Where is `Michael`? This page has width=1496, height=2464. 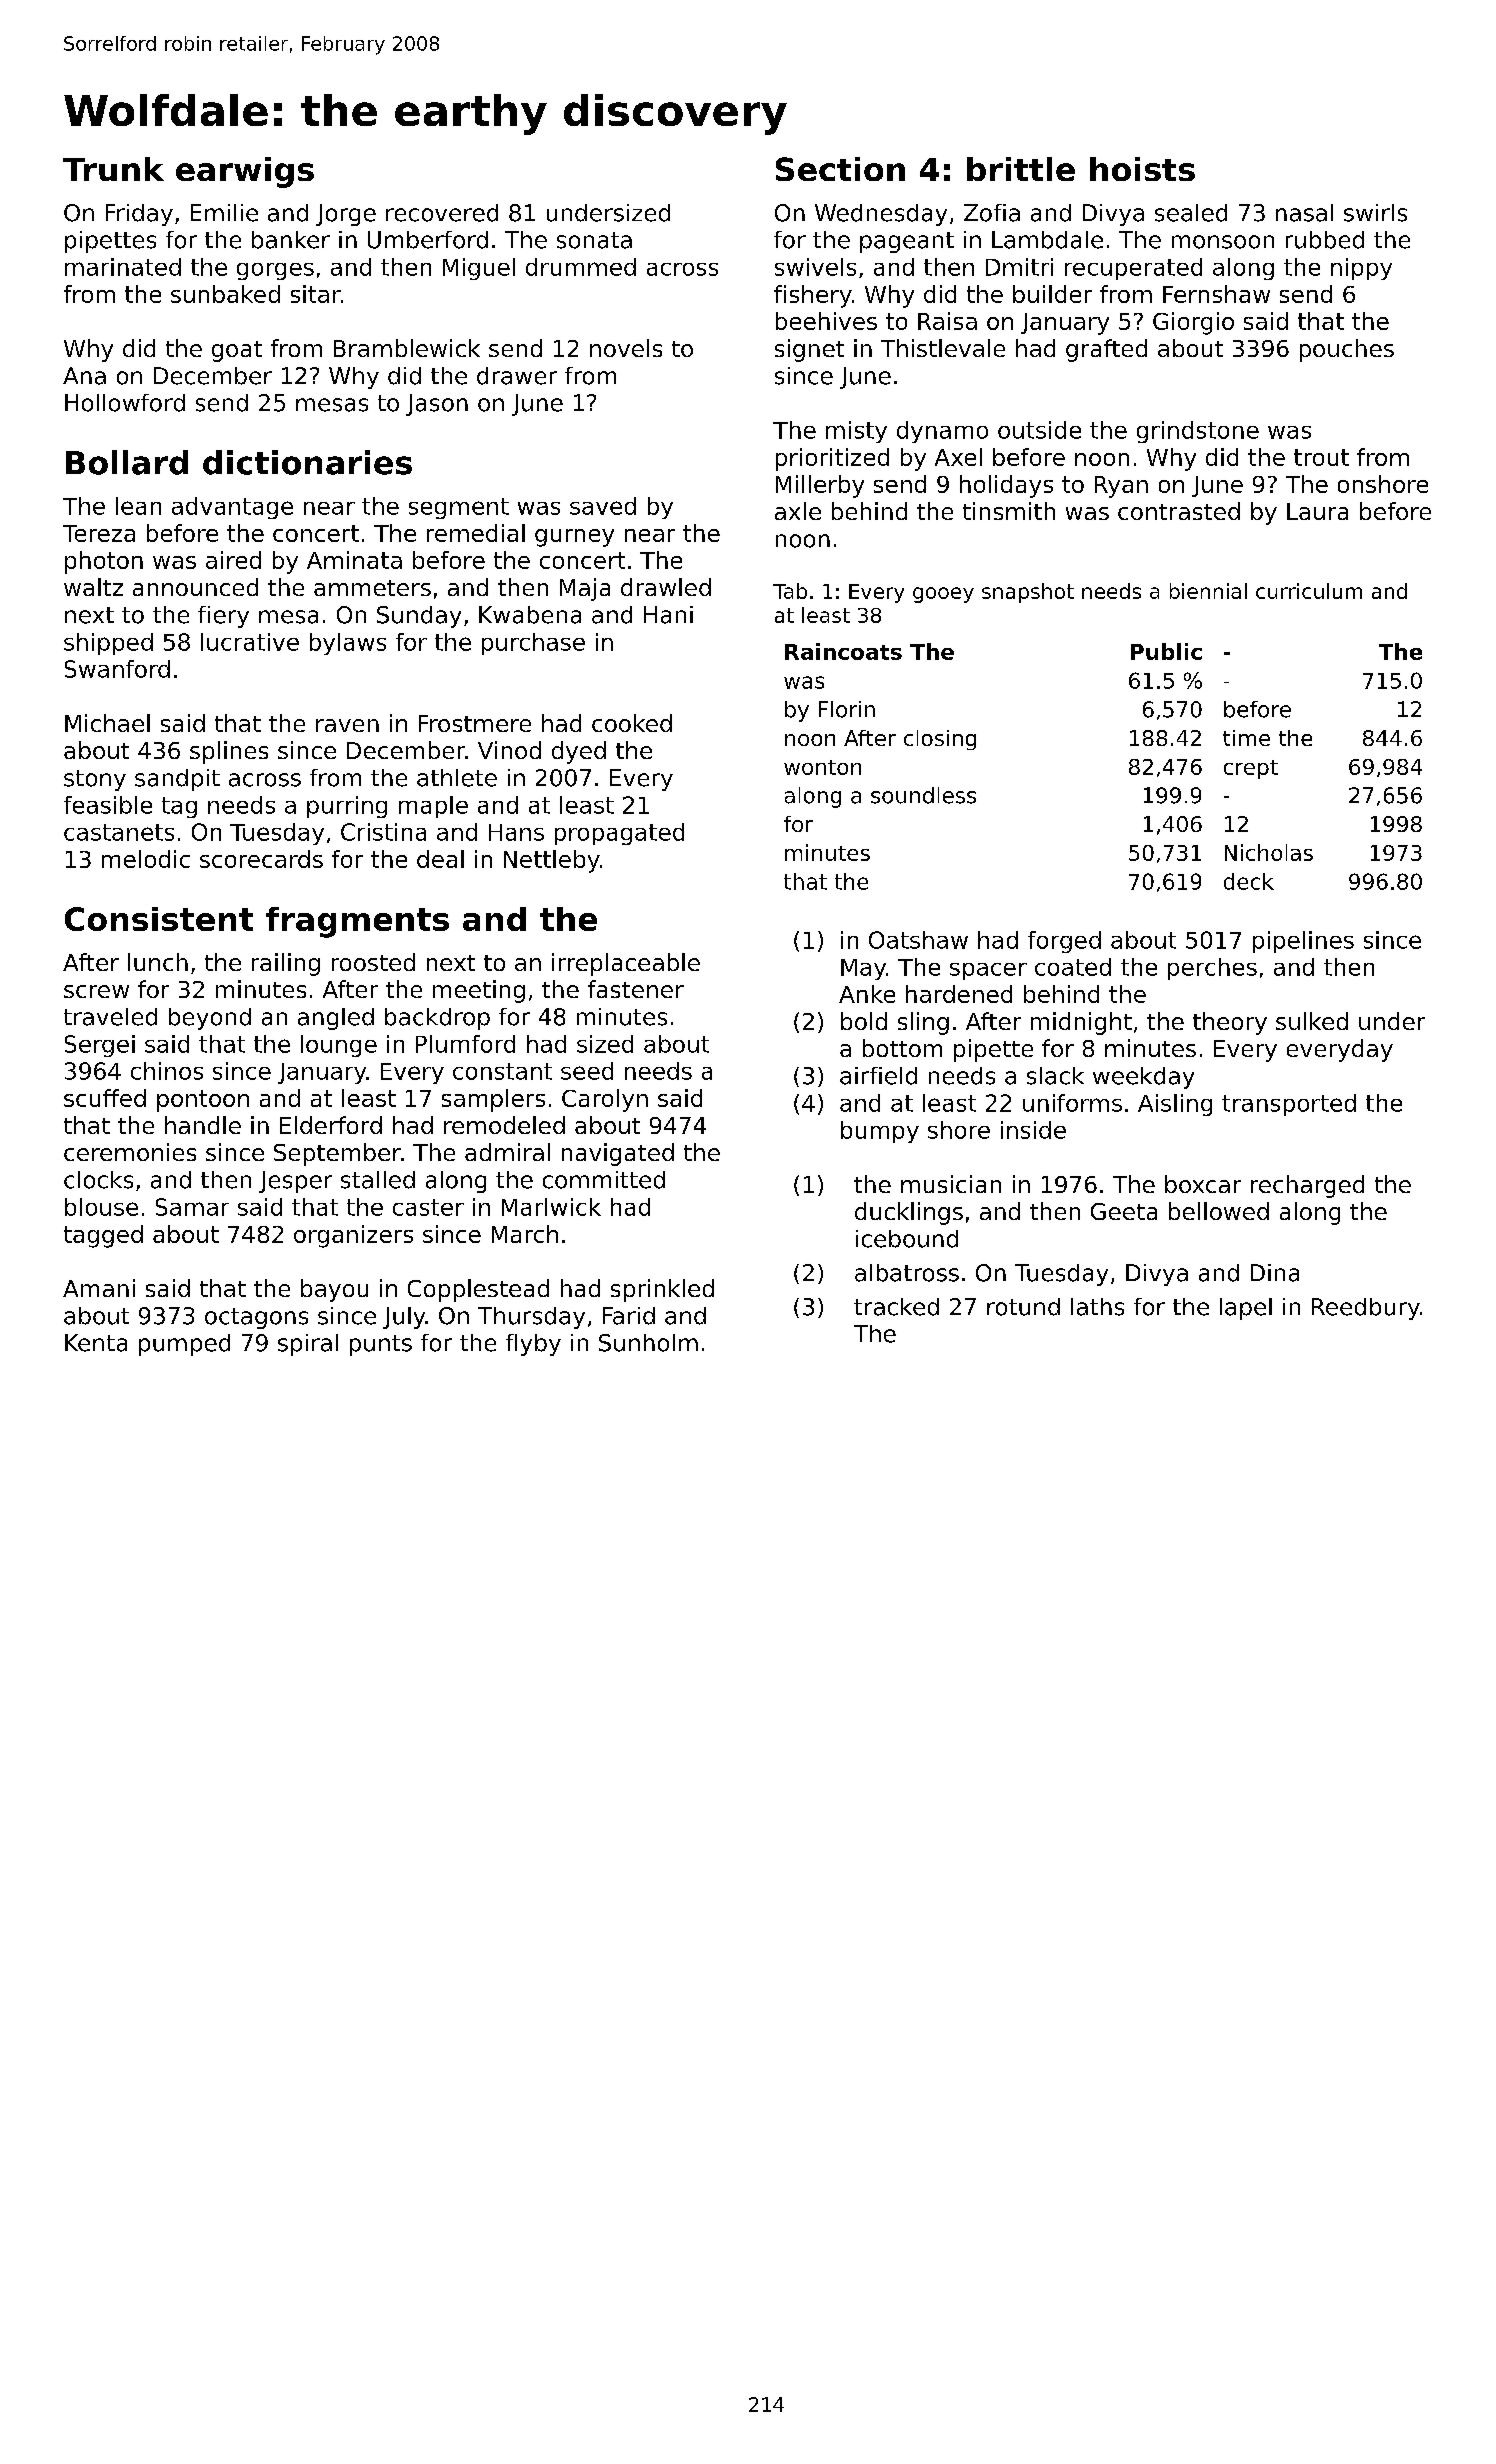 Michael is located at coordinates (107, 723).
